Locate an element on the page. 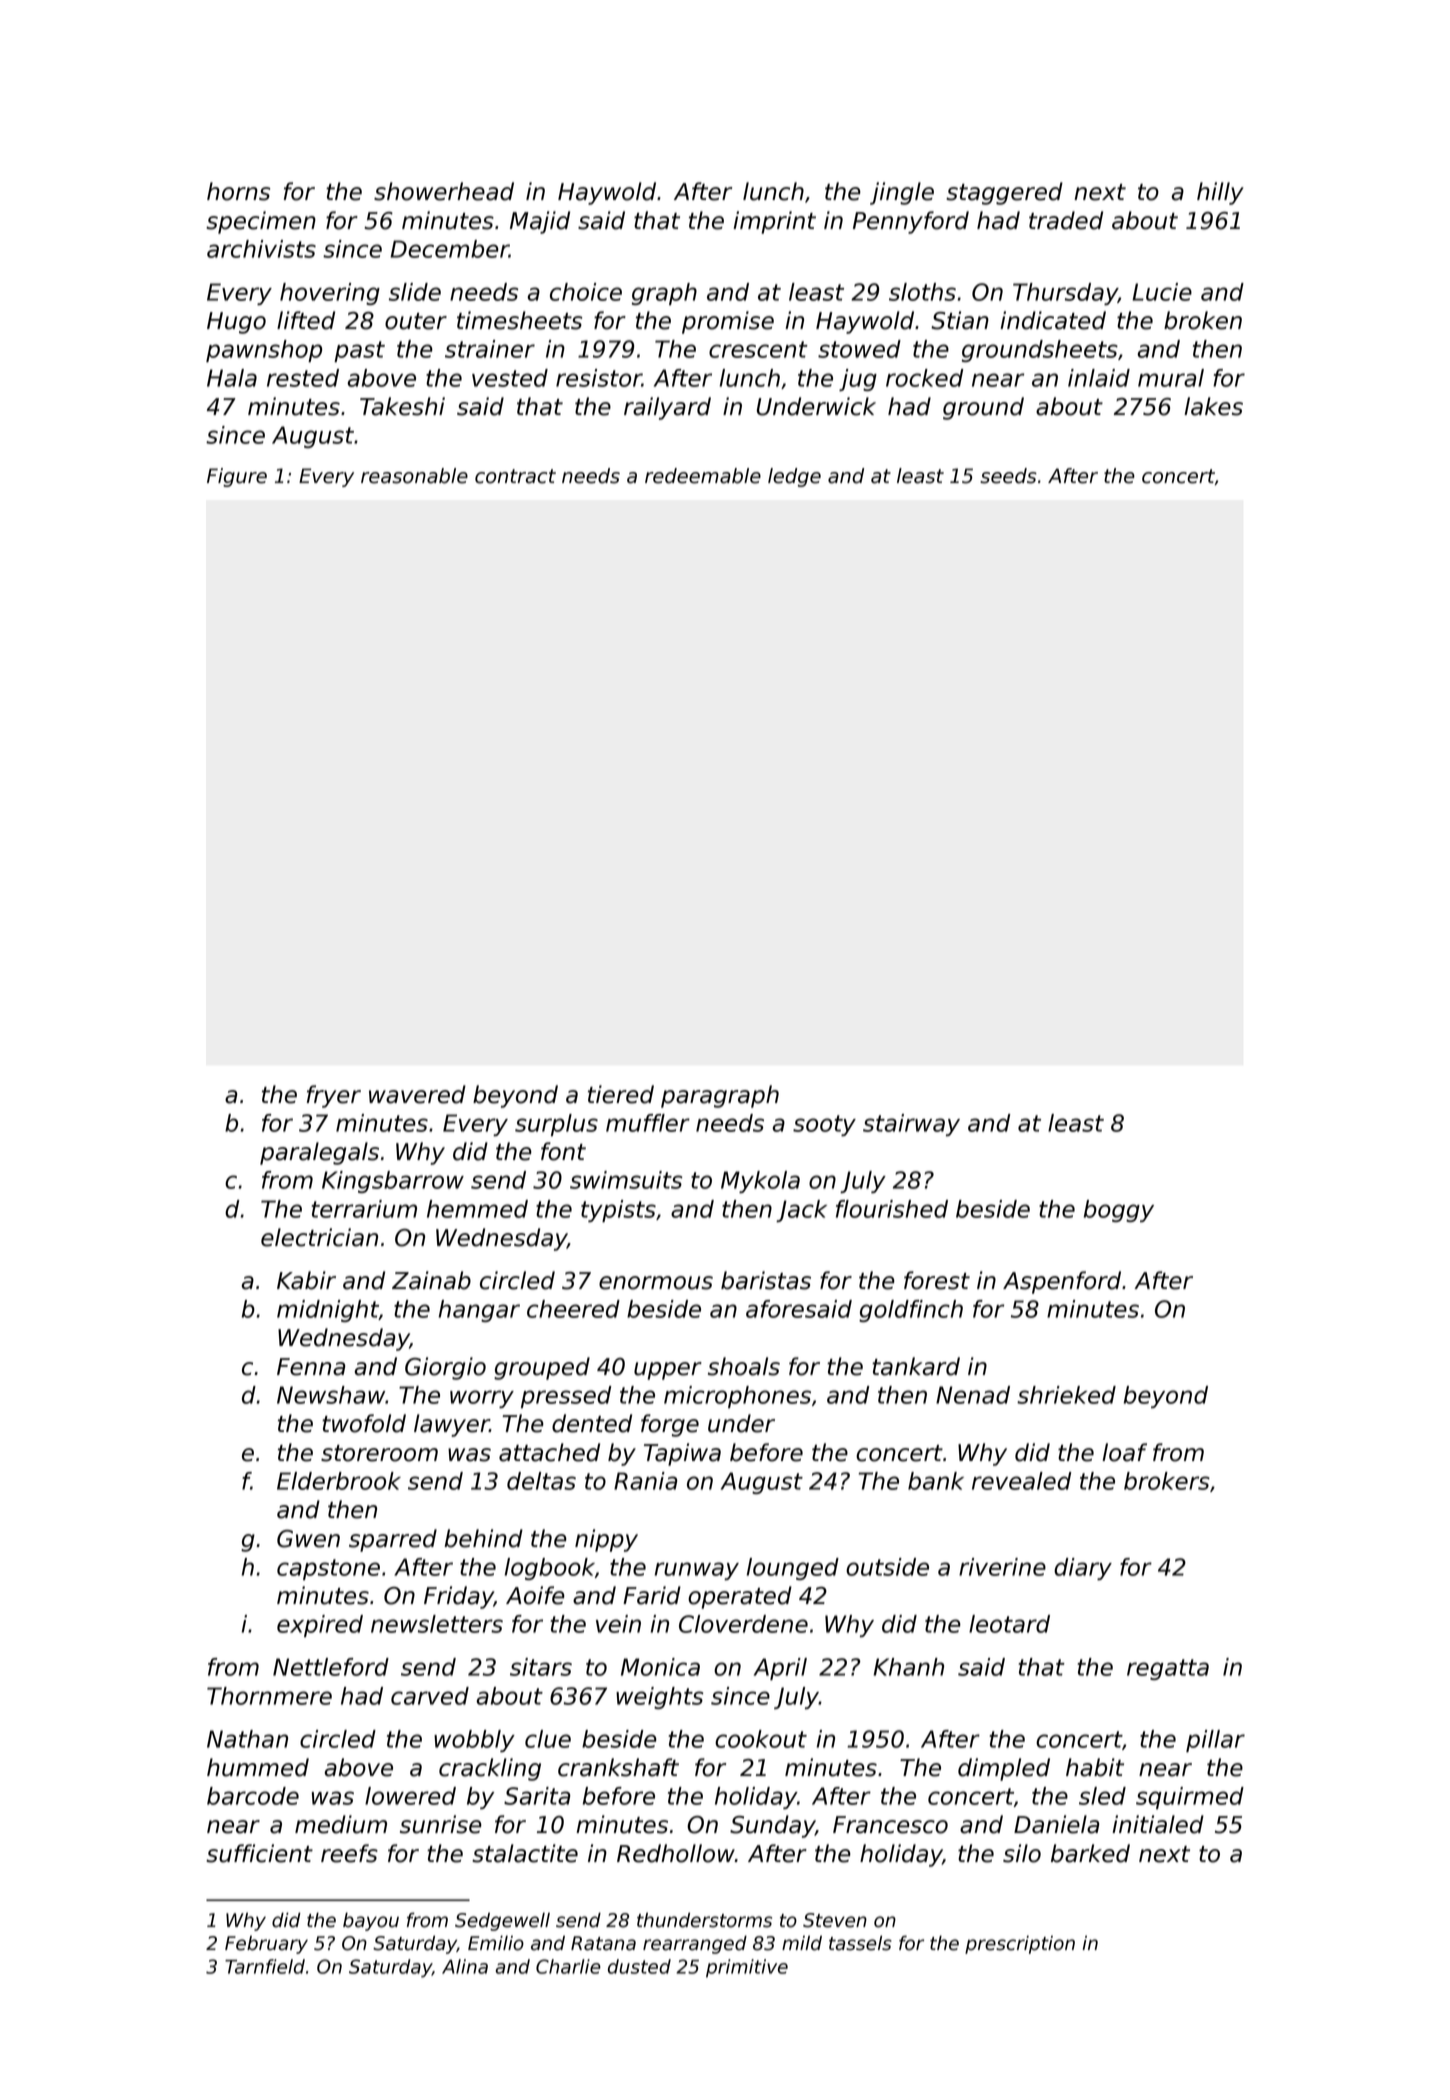 This document has width=1450, height=2100. rearranged is located at coordinates (695, 1944).
